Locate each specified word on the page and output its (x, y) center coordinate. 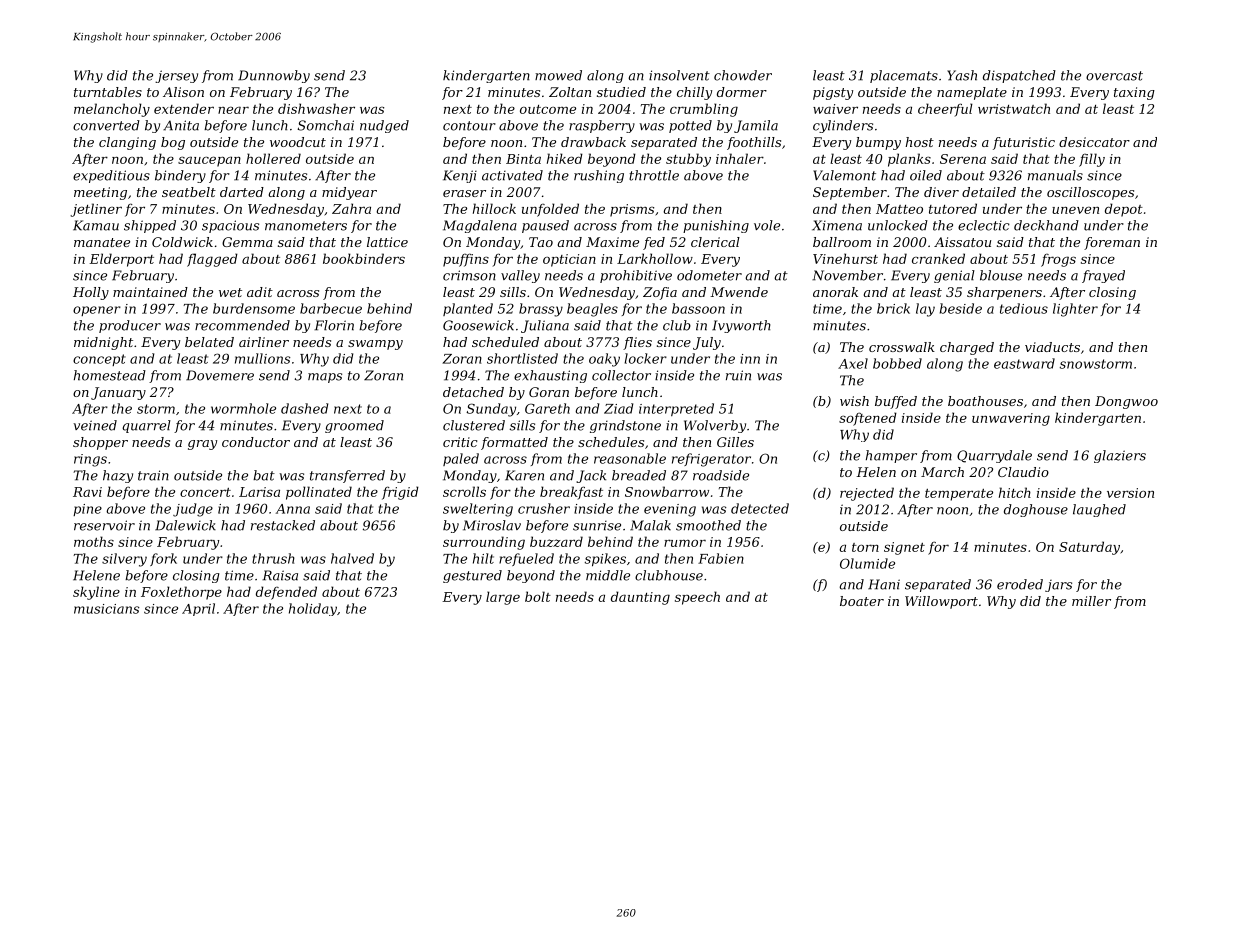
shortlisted (522, 358)
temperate (959, 495)
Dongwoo (1126, 402)
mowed (558, 75)
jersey (176, 76)
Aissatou (962, 242)
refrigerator (711, 460)
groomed (354, 426)
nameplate (972, 93)
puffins (466, 260)
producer (130, 326)
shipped (150, 226)
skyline (96, 593)
